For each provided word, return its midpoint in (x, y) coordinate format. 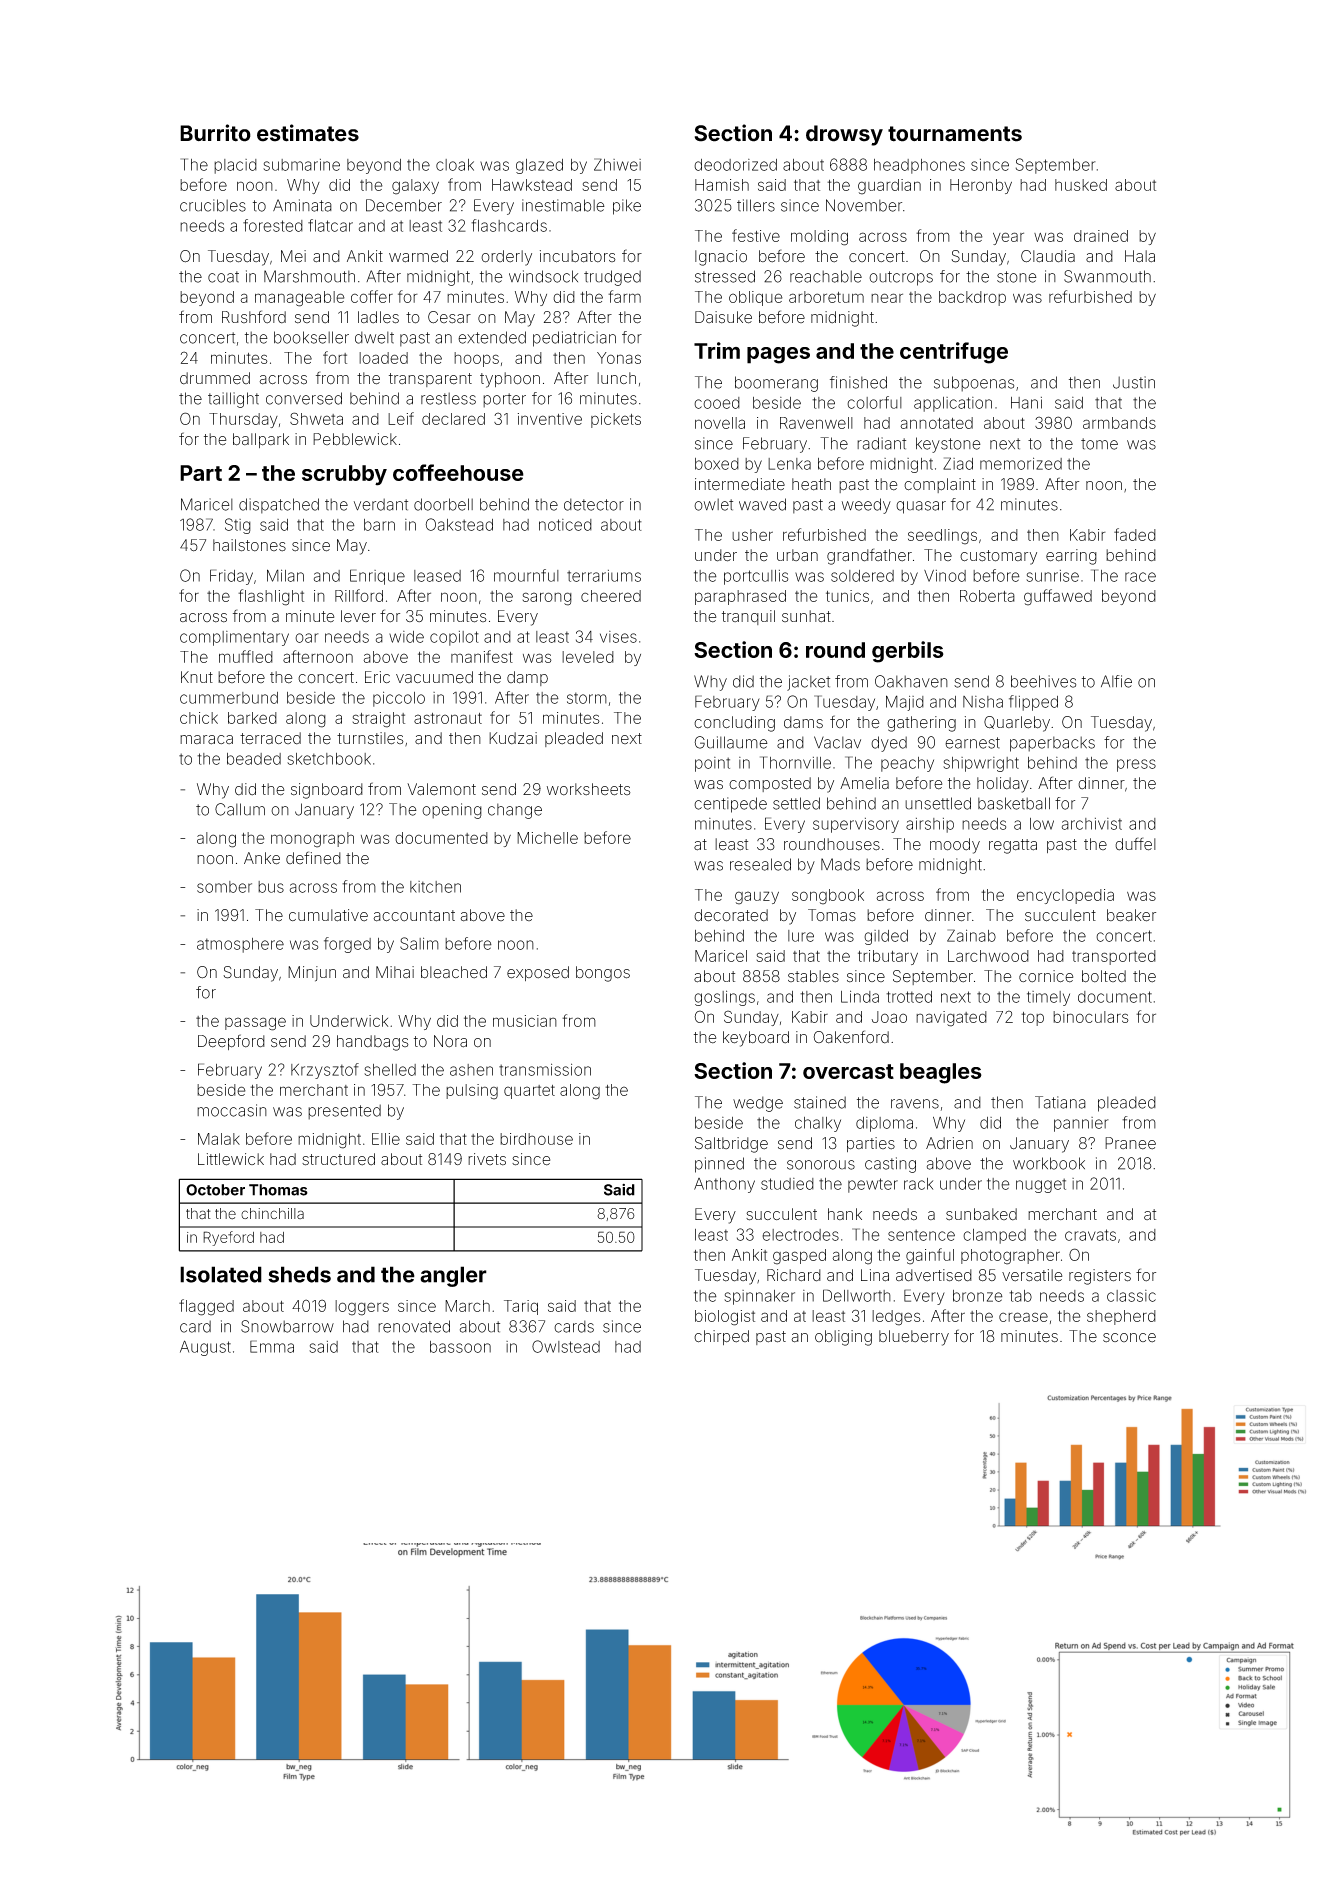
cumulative (328, 915)
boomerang (776, 384)
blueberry (914, 1338)
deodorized (735, 165)
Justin (1134, 382)
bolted (1104, 976)
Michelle (547, 838)
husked (1081, 185)
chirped (721, 1337)
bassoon (460, 1347)
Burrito (215, 133)
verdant (381, 504)
